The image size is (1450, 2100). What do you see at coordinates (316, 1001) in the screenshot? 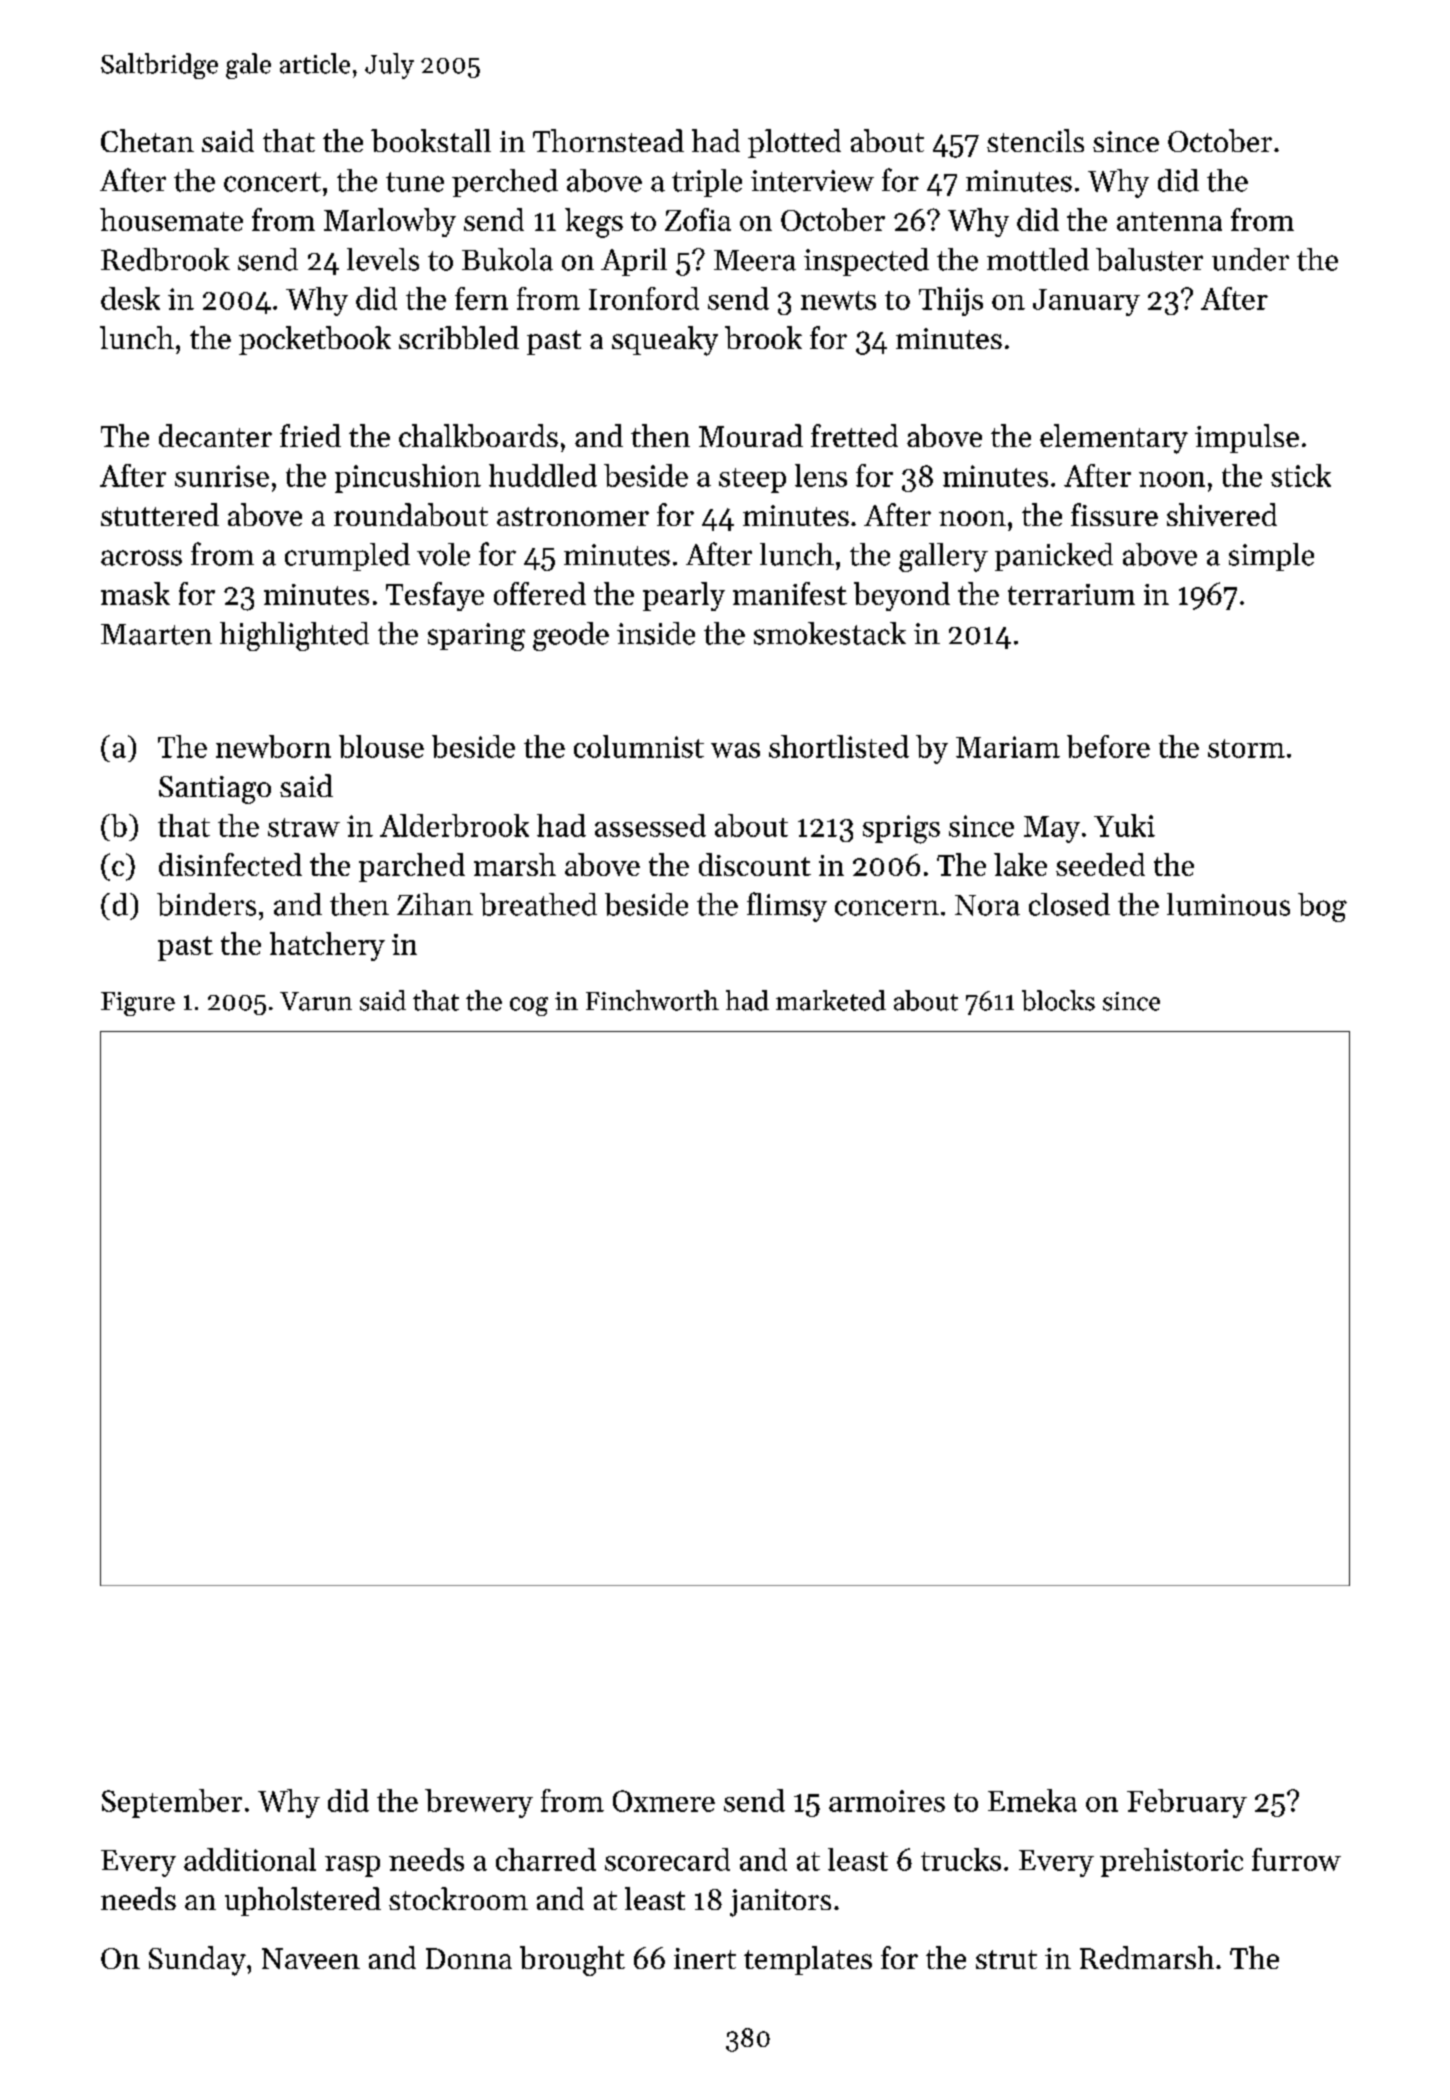
I see `Varun` at bounding box center [316, 1001].
